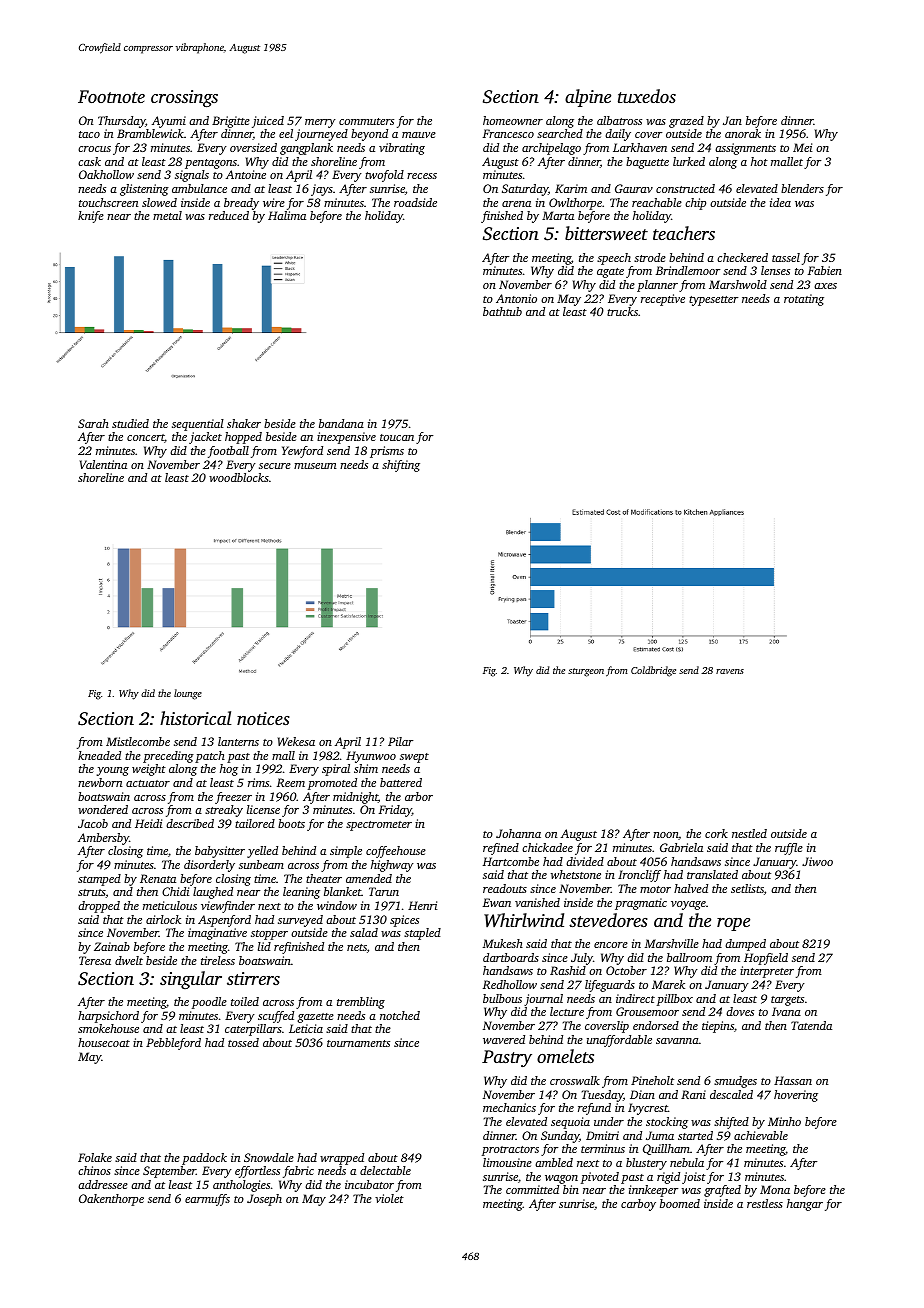 The height and width of the screenshot is (1308, 924). I want to click on Francesco, so click(508, 133).
